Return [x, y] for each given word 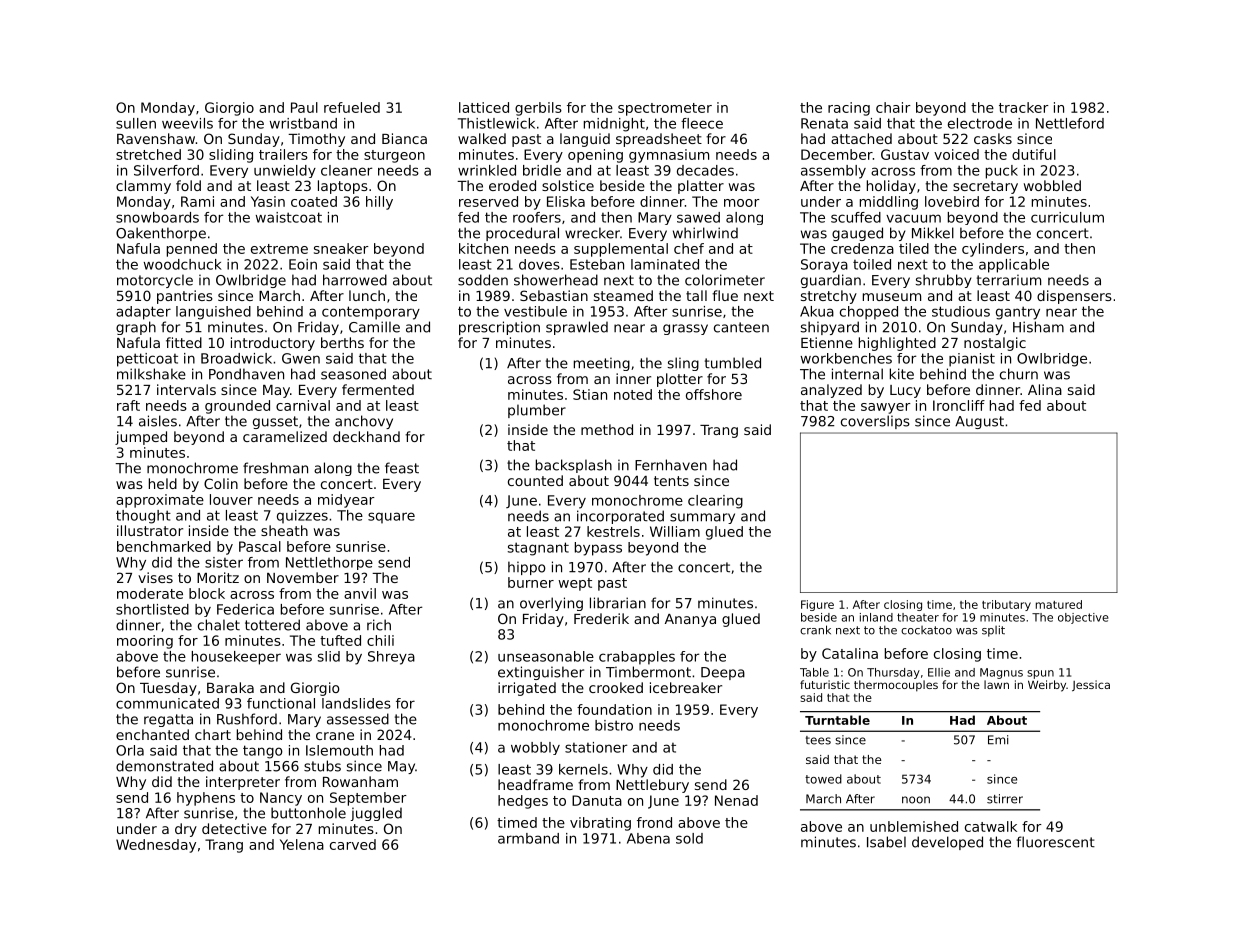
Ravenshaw [156, 138]
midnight [614, 125]
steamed [623, 295]
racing [849, 109]
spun [1040, 674]
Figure [817, 605]
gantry [1018, 313]
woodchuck [183, 264]
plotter [680, 380]
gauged [857, 234]
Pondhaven [246, 374]
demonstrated [164, 766]
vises [155, 577]
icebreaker [686, 687]
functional [281, 703]
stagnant [538, 549]
